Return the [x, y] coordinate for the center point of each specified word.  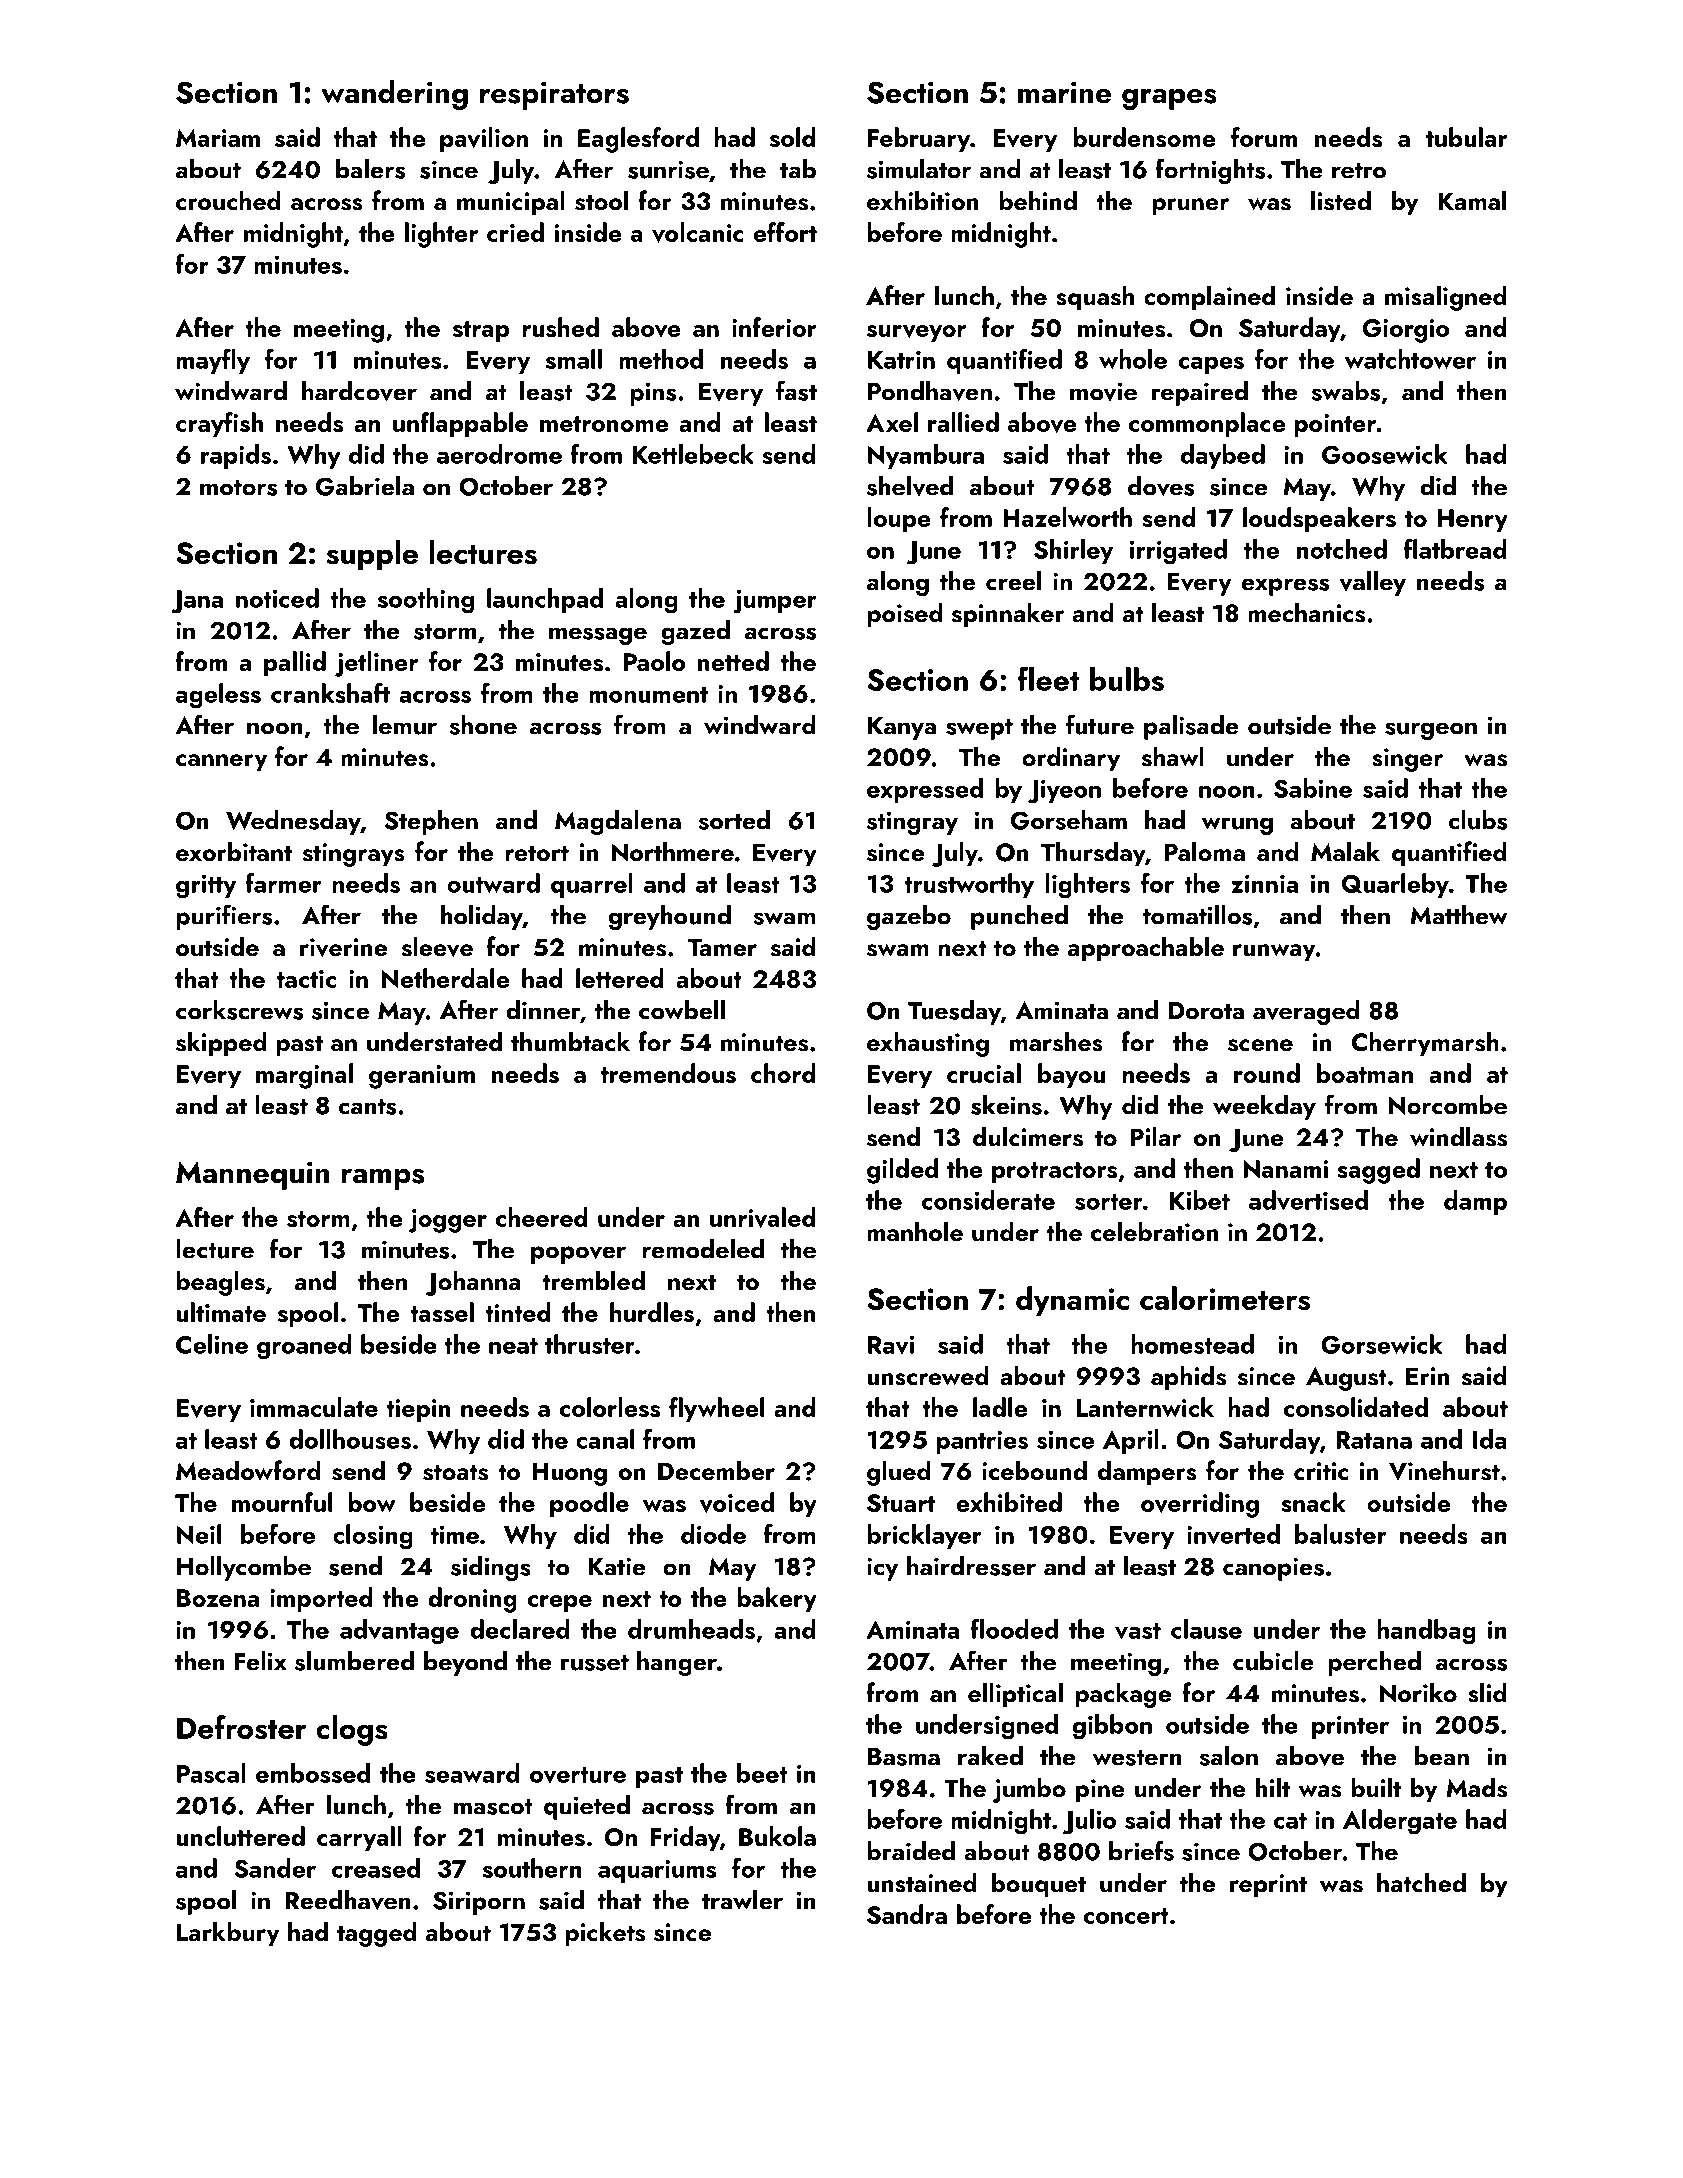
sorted [734, 820]
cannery [221, 763]
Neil [199, 1534]
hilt [1273, 1787]
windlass [1458, 1136]
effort [785, 232]
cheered [542, 1217]
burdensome [1144, 137]
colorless [610, 1407]
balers [370, 169]
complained [1209, 298]
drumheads [691, 1629]
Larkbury [228, 1934]
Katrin [901, 360]
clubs [1478, 820]
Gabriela [365, 486]
